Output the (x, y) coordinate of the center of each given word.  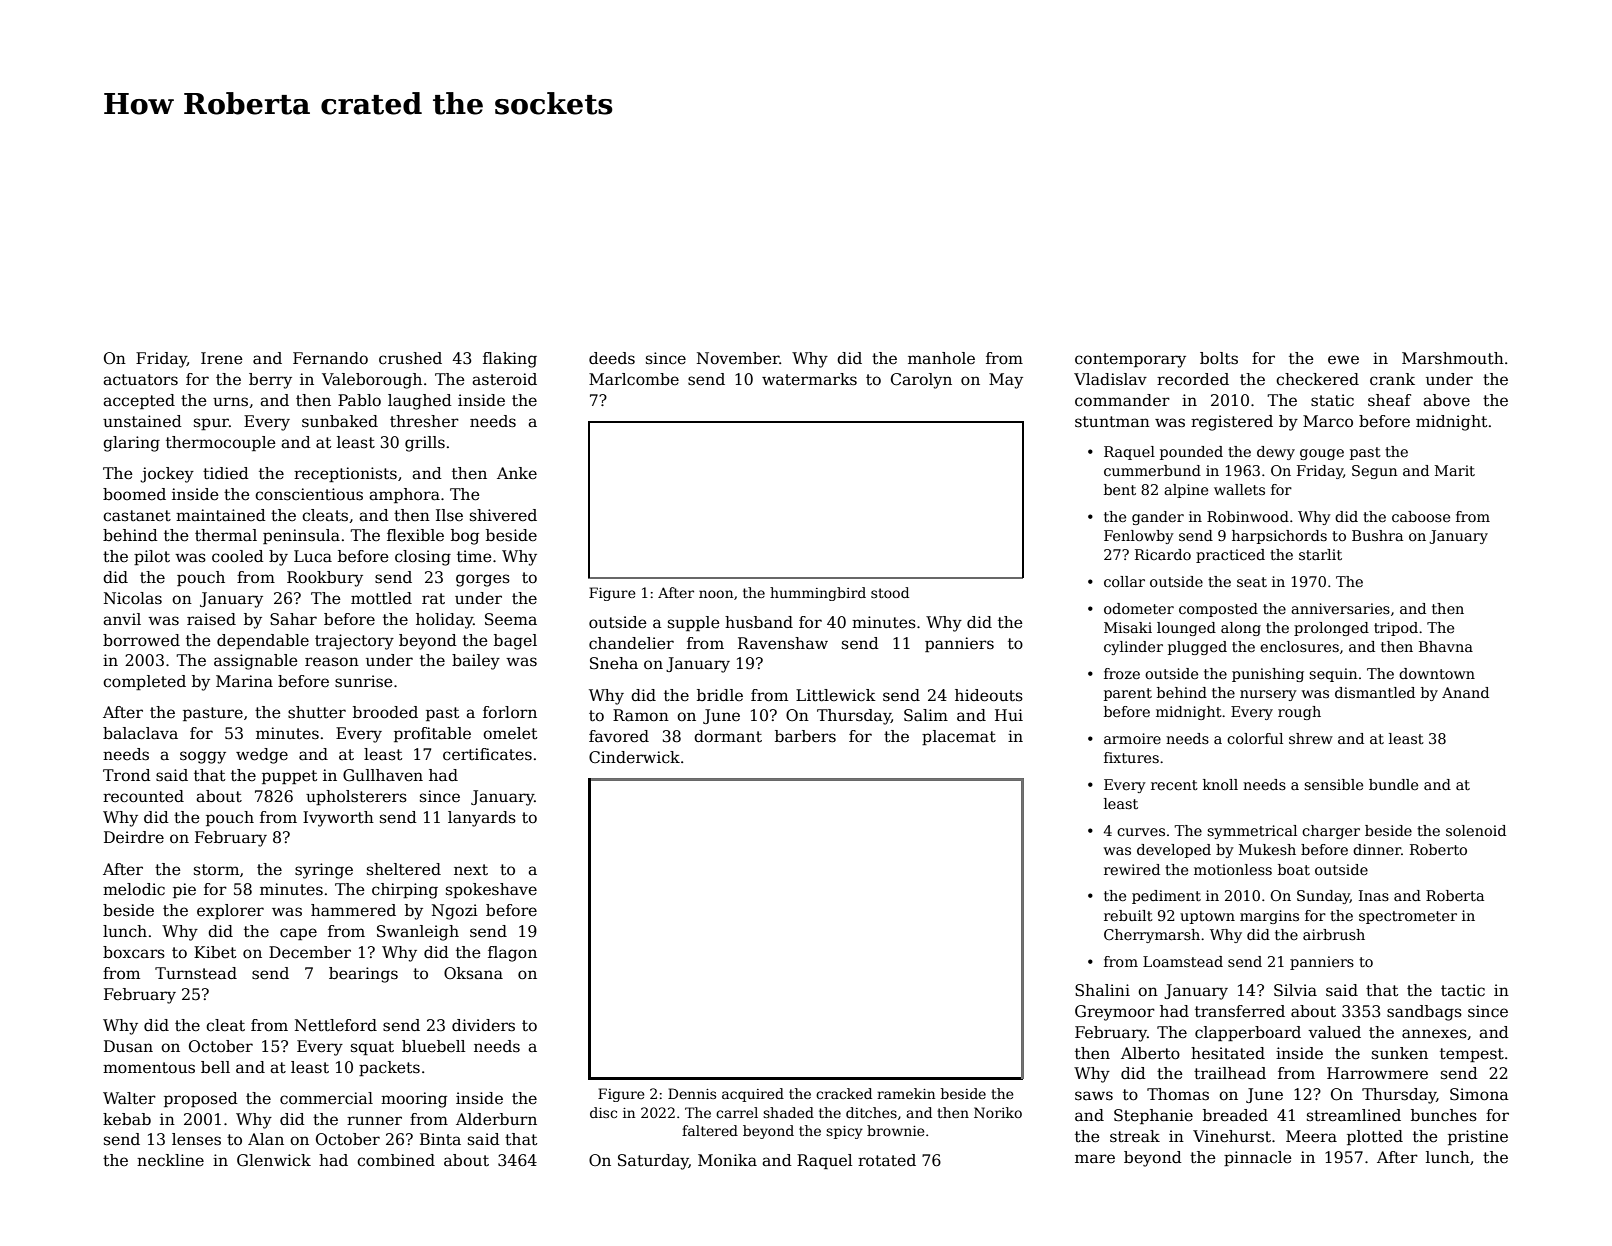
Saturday (653, 1162)
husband (759, 622)
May (1006, 381)
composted (1218, 610)
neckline (170, 1160)
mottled (381, 598)
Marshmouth (1453, 358)
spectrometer (1408, 917)
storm (216, 869)
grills (425, 444)
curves (1141, 832)
